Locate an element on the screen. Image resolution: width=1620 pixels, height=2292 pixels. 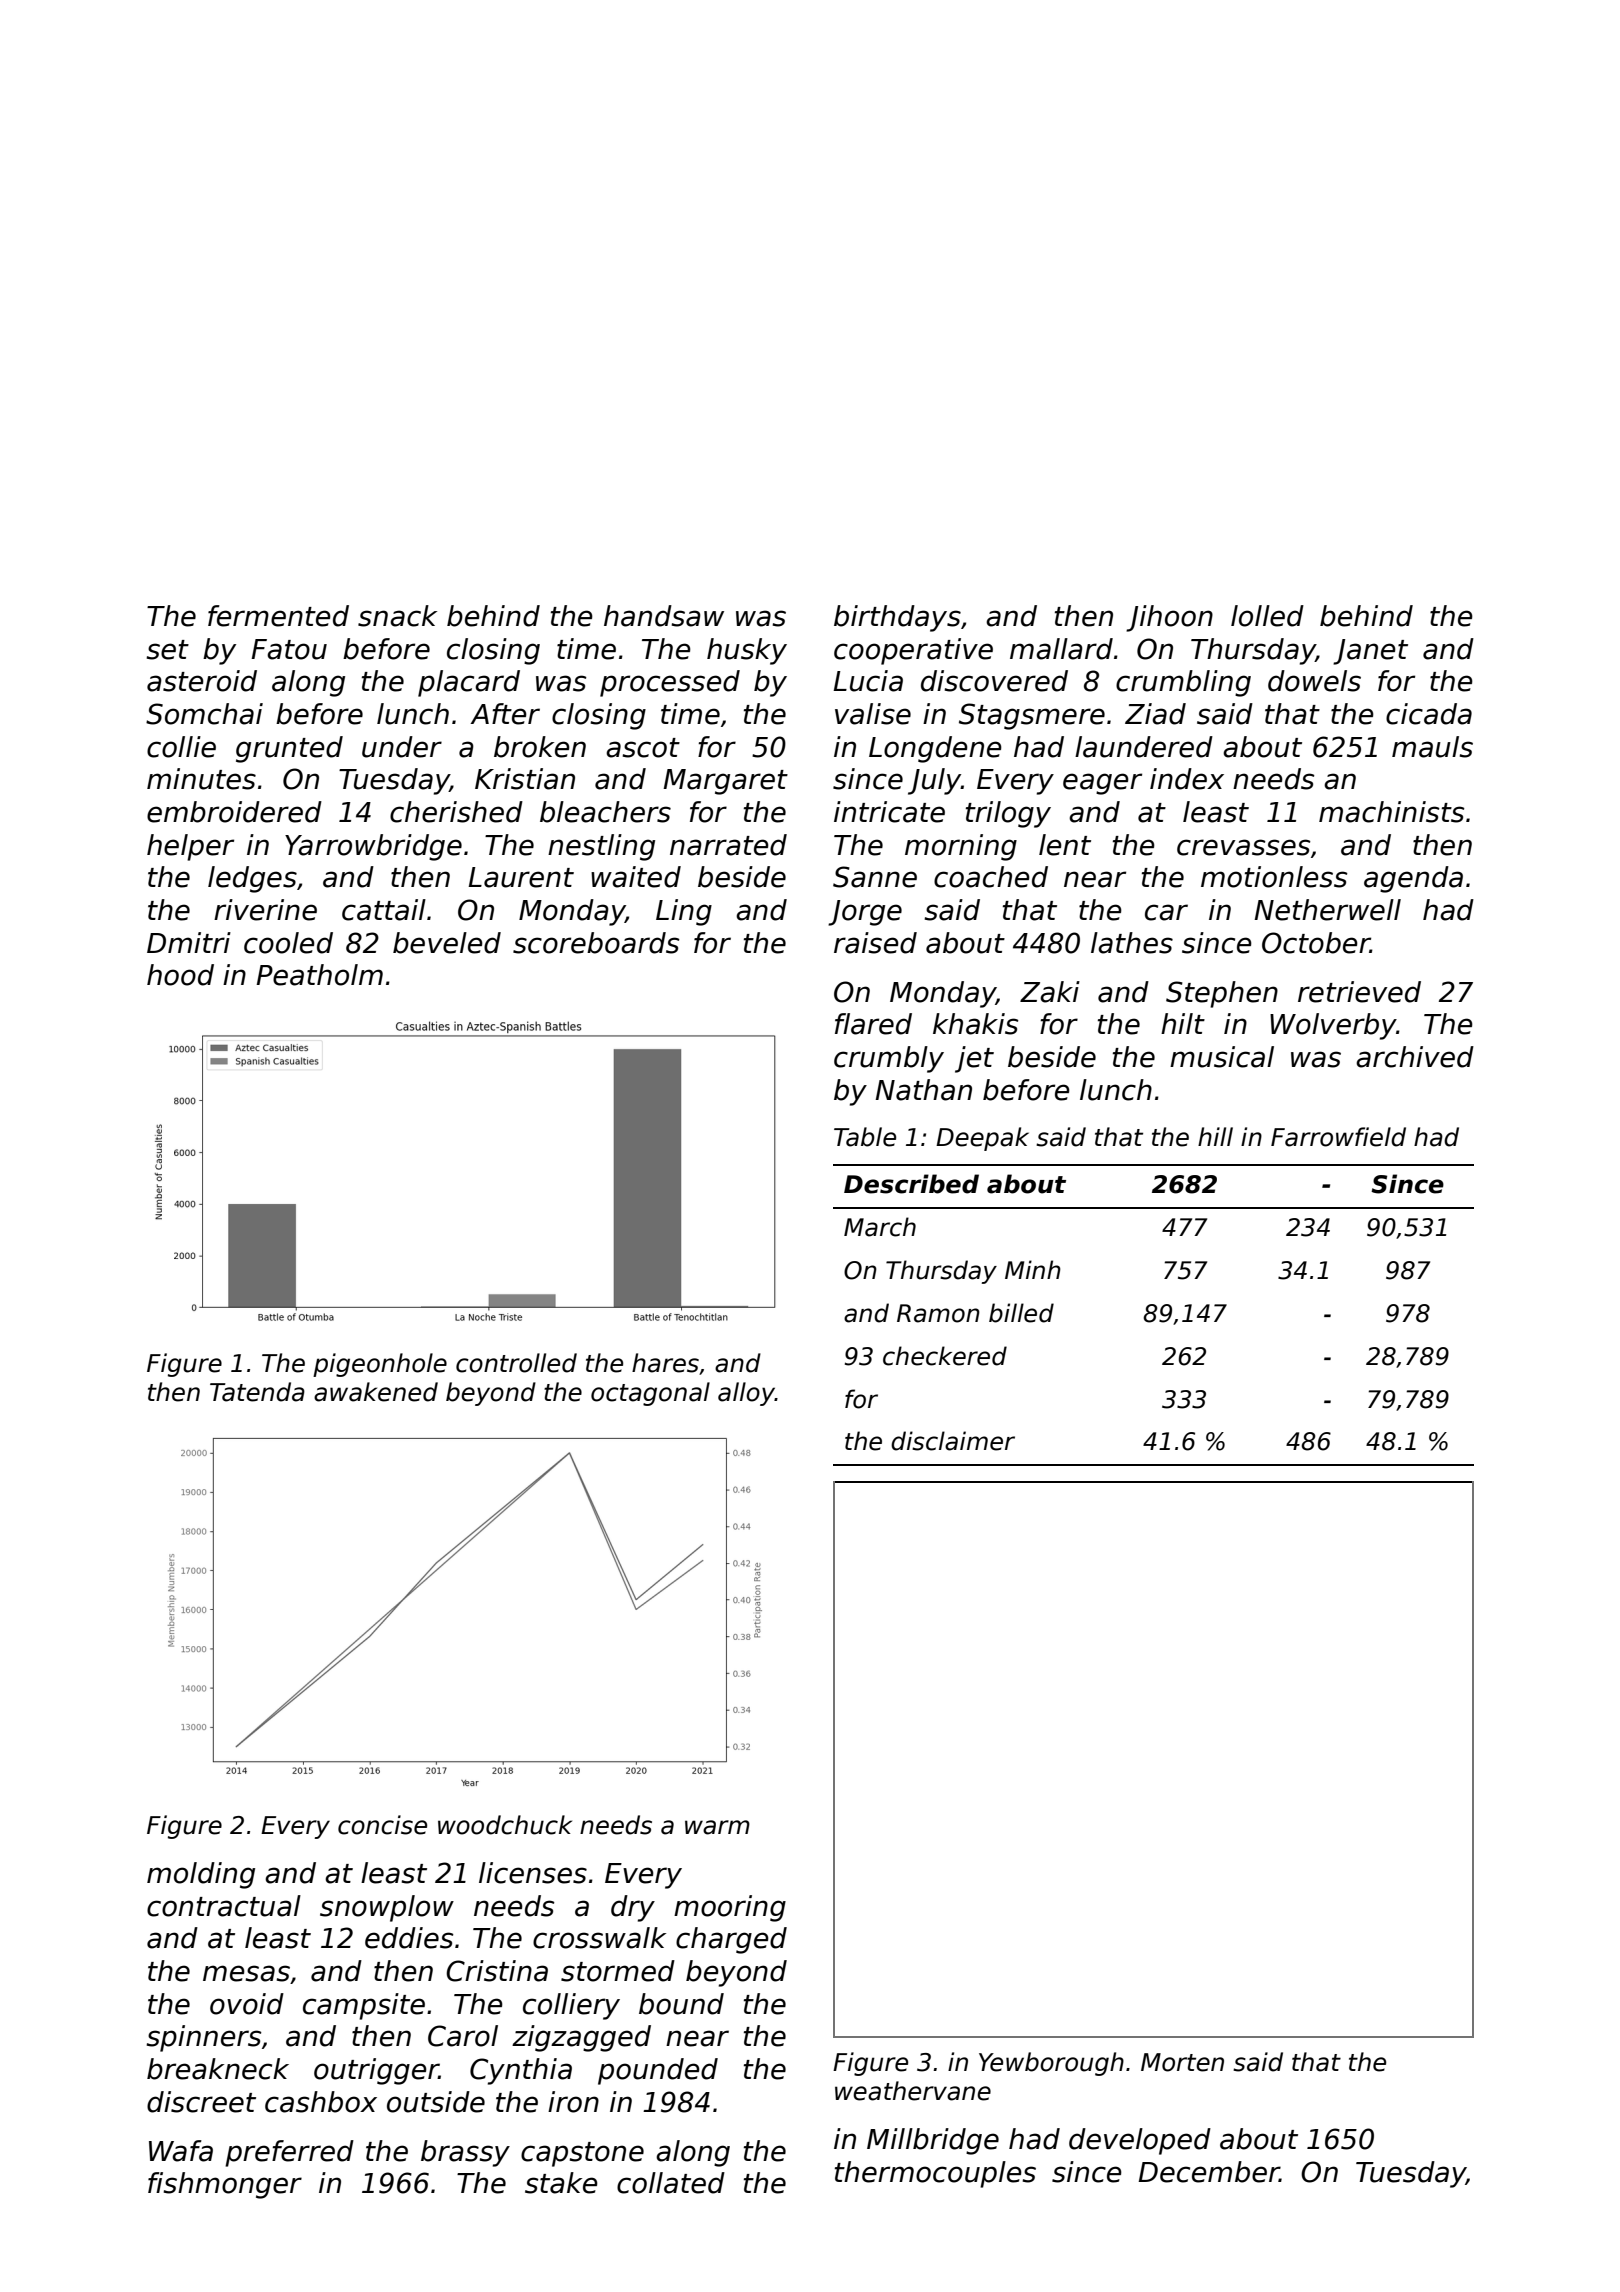
alloy is located at coordinates (746, 1394).
